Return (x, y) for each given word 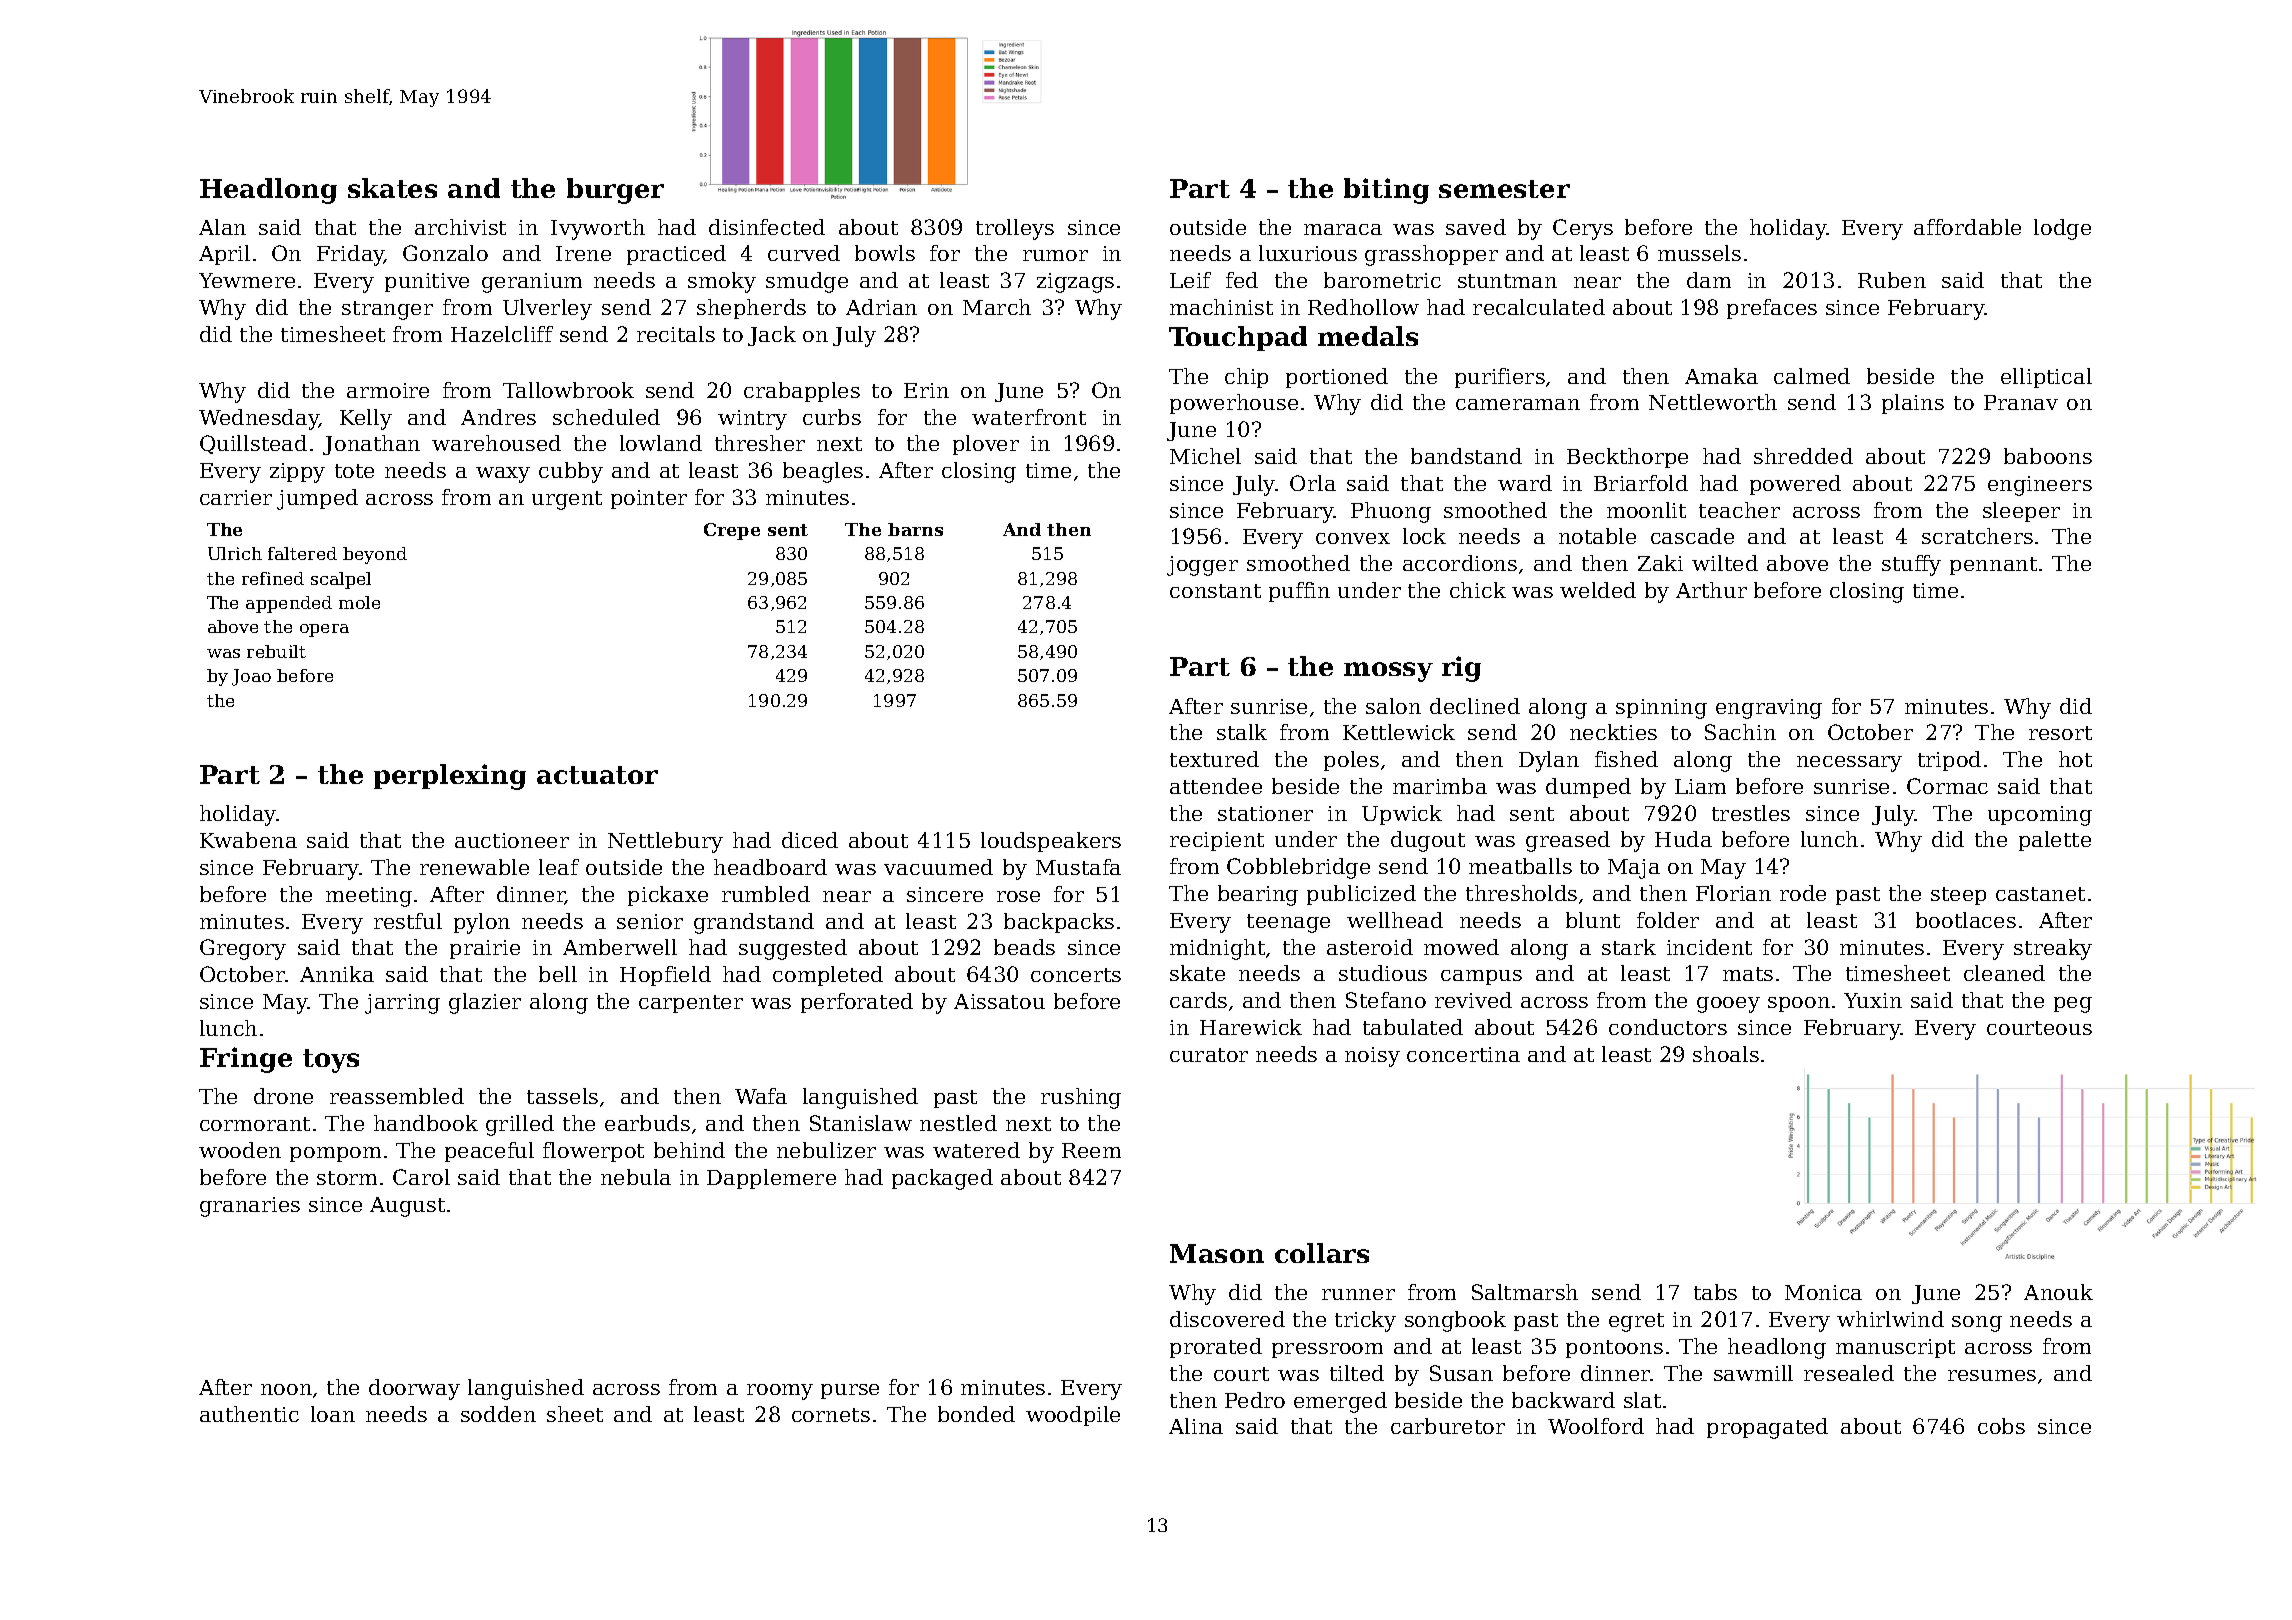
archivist (460, 227)
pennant (1993, 566)
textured (1214, 759)
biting (1386, 191)
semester (1504, 189)
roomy (780, 1392)
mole (359, 602)
